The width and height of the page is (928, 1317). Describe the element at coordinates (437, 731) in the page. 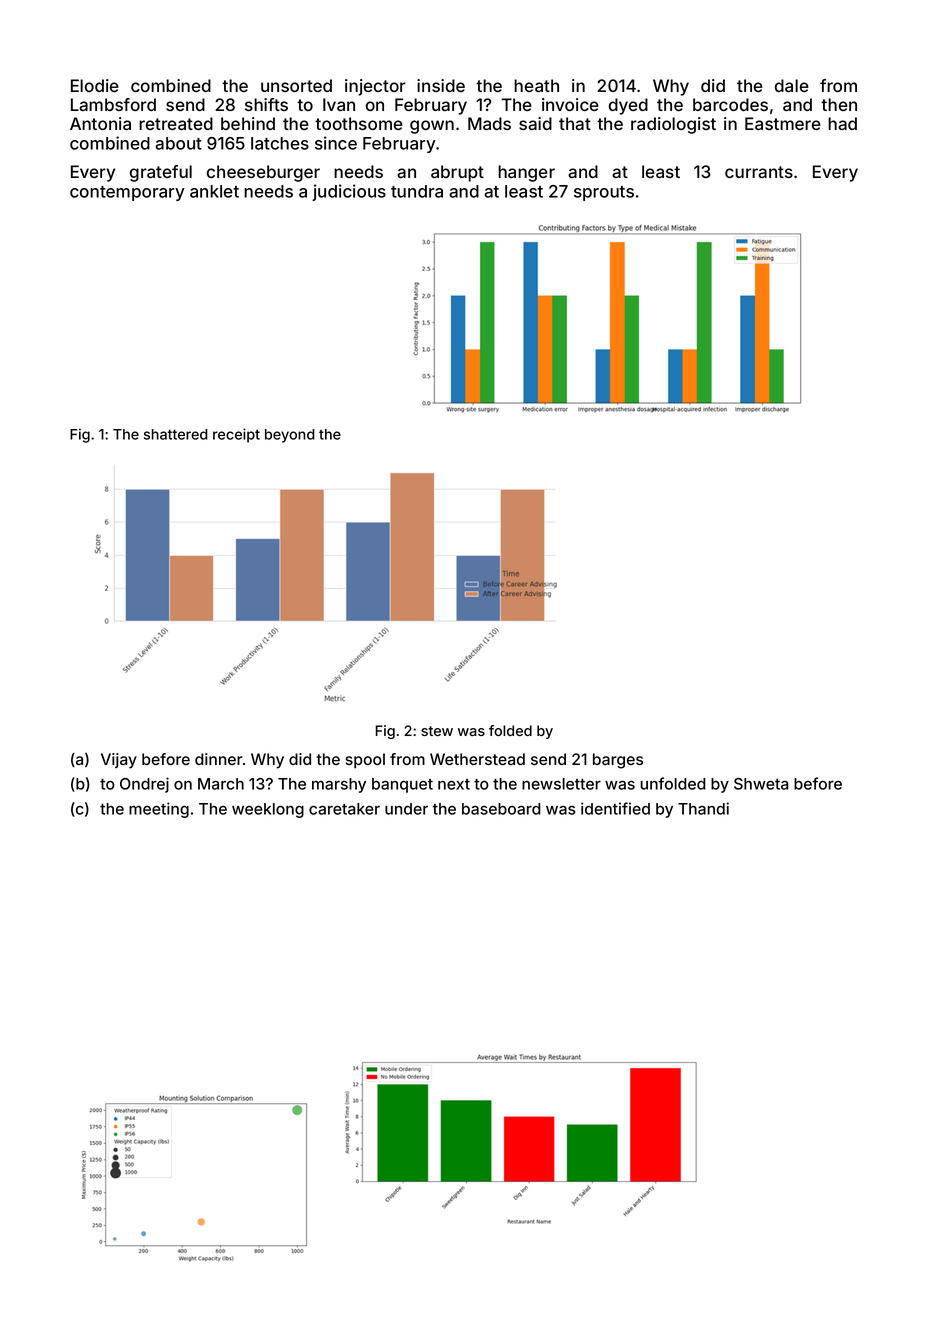

I see `stew` at that location.
